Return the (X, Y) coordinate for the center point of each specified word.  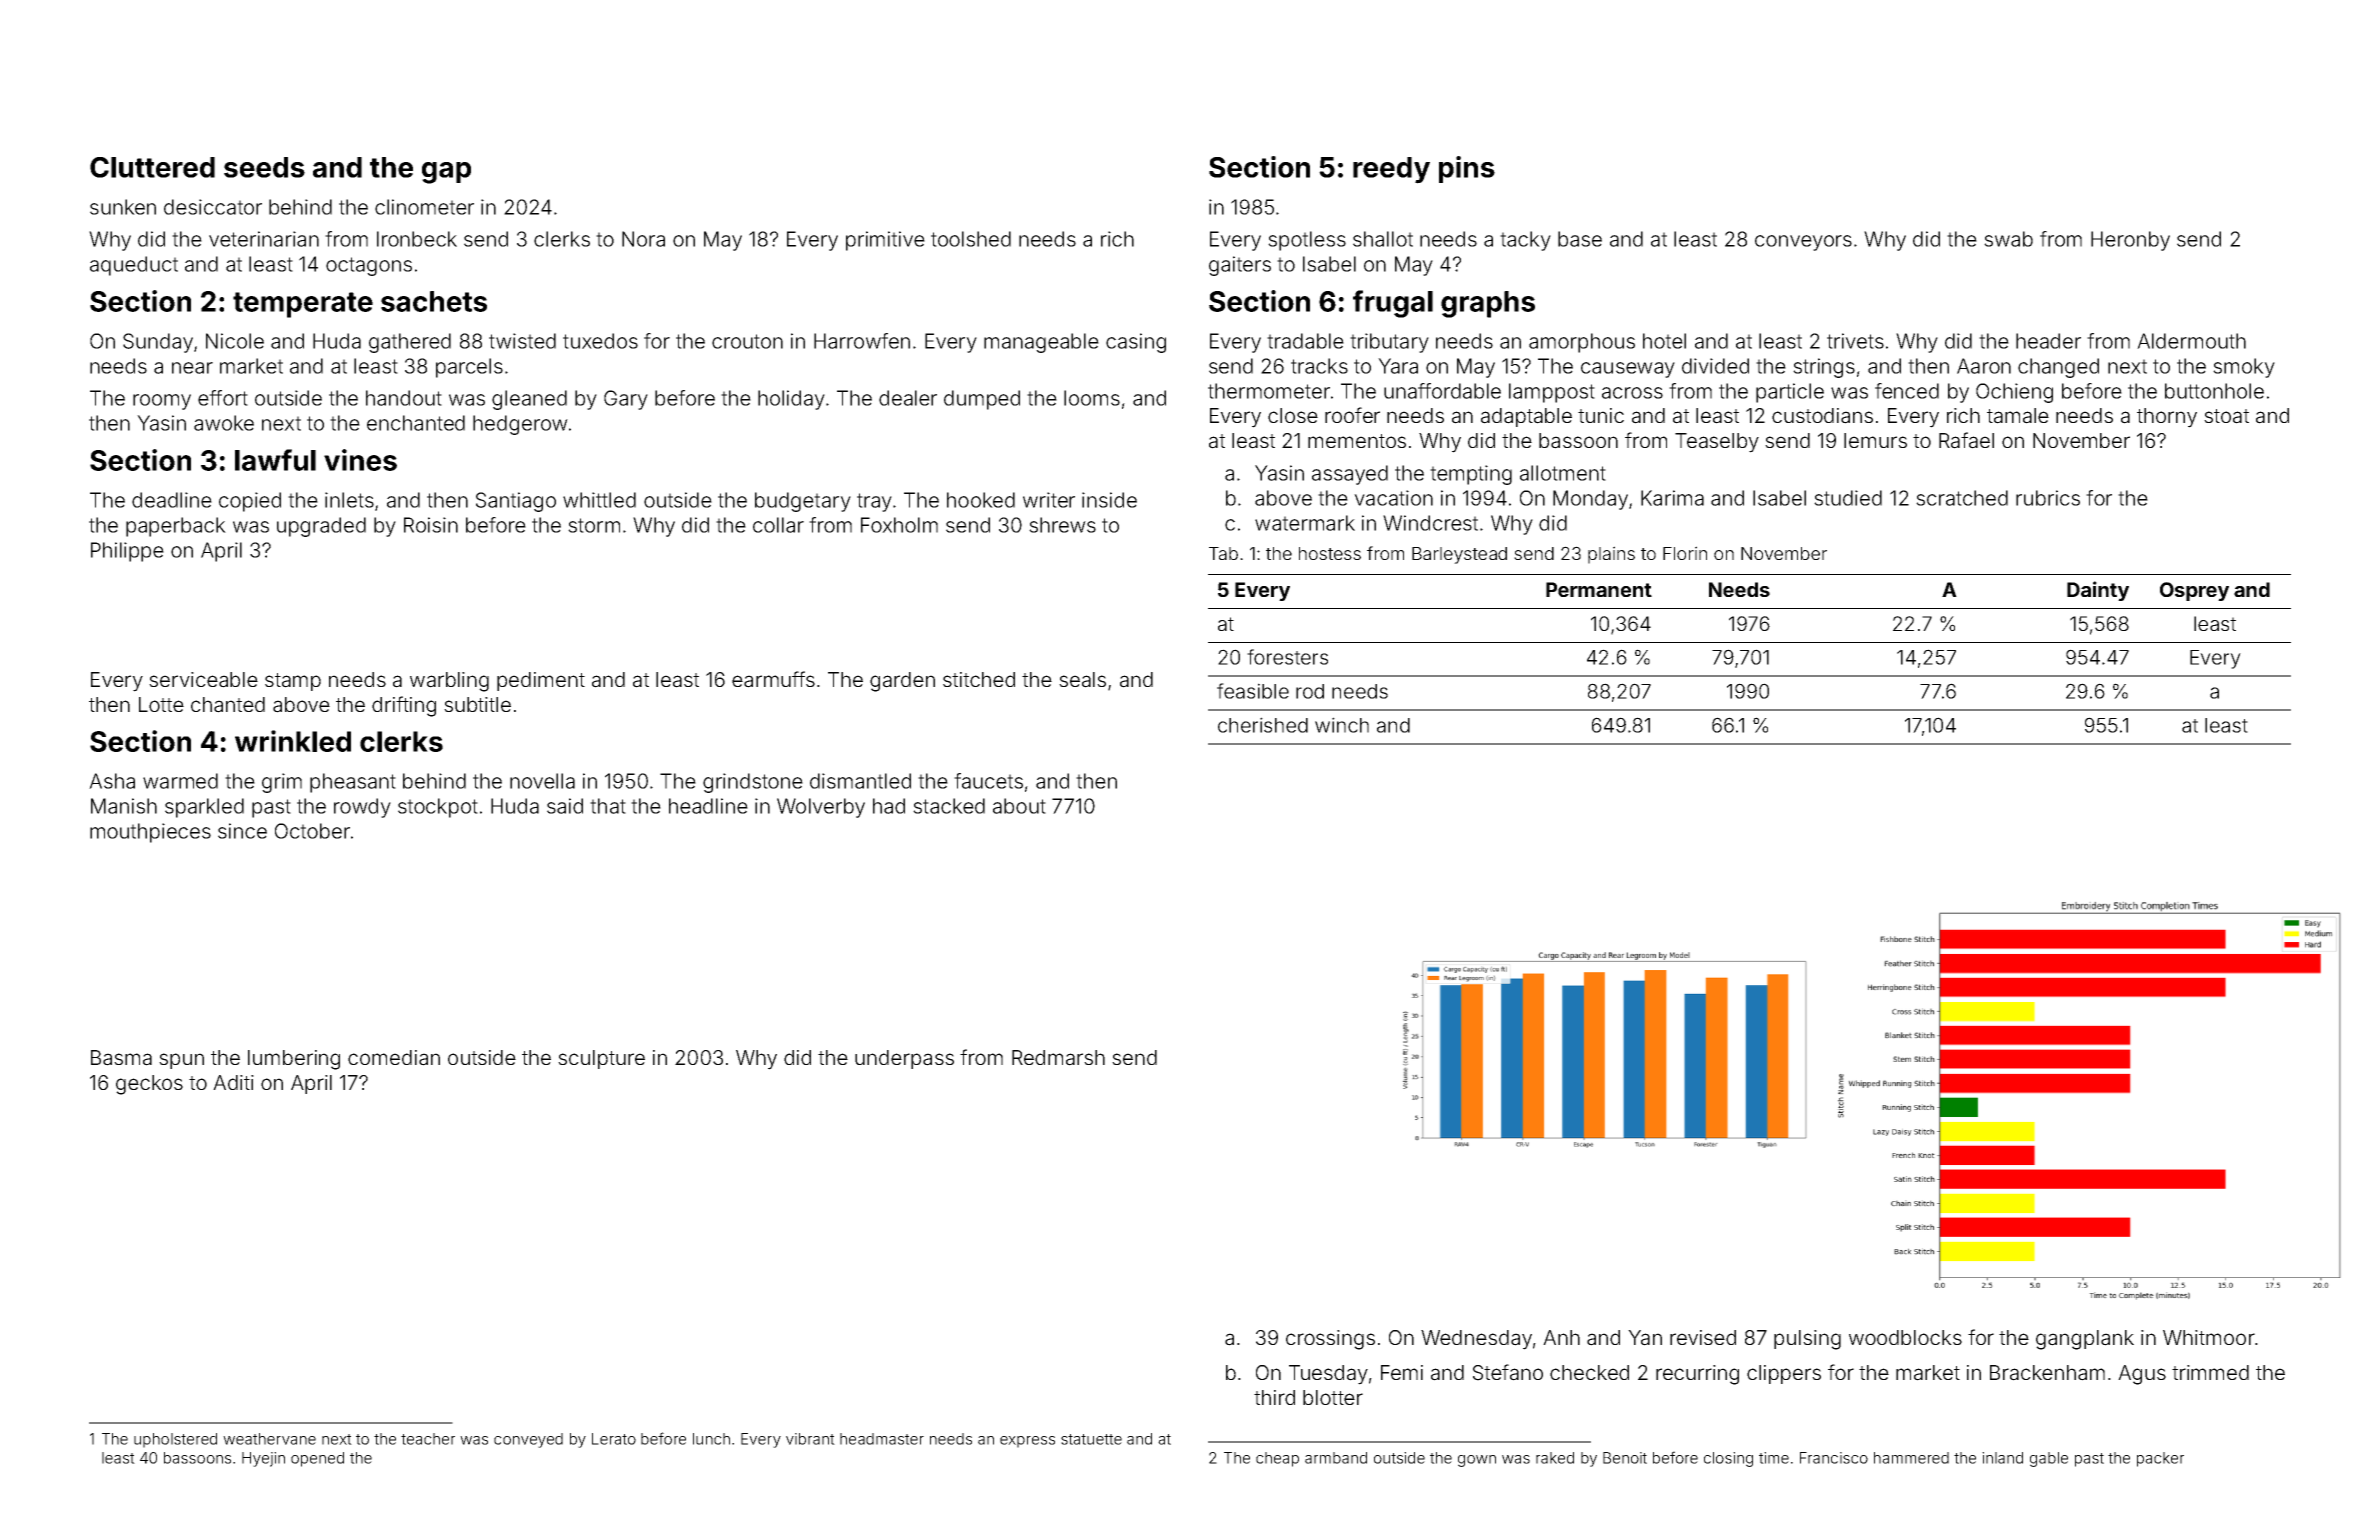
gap (446, 173)
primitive (885, 241)
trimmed (2210, 1372)
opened (317, 1459)
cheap (1277, 1459)
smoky (2244, 368)
